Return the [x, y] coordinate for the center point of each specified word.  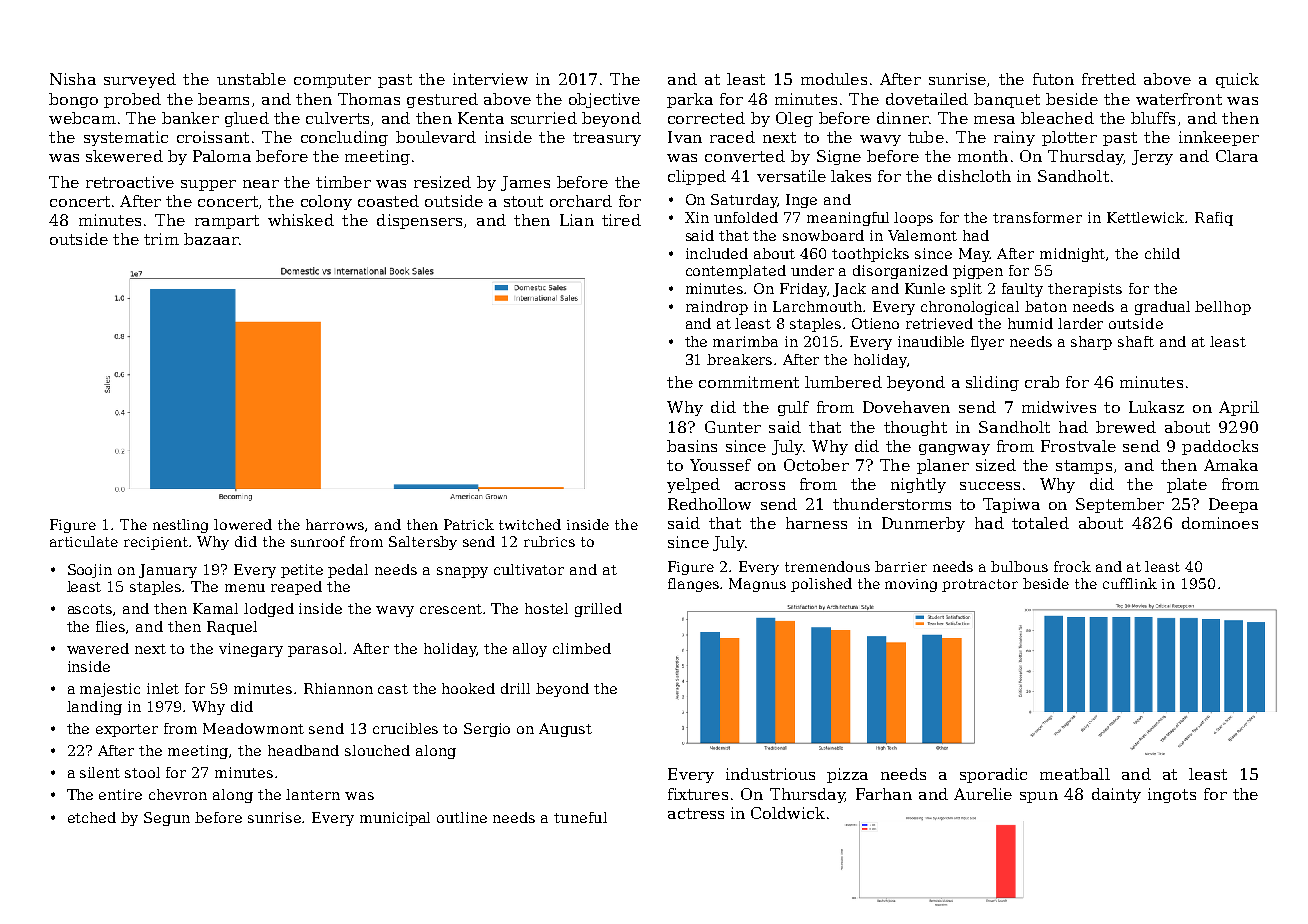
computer [332, 81]
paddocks [1220, 447]
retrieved [939, 323]
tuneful [580, 817]
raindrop [717, 308]
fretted [1109, 79]
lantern [313, 794]
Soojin [90, 571]
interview [490, 79]
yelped [693, 485]
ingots [1172, 795]
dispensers [419, 221]
